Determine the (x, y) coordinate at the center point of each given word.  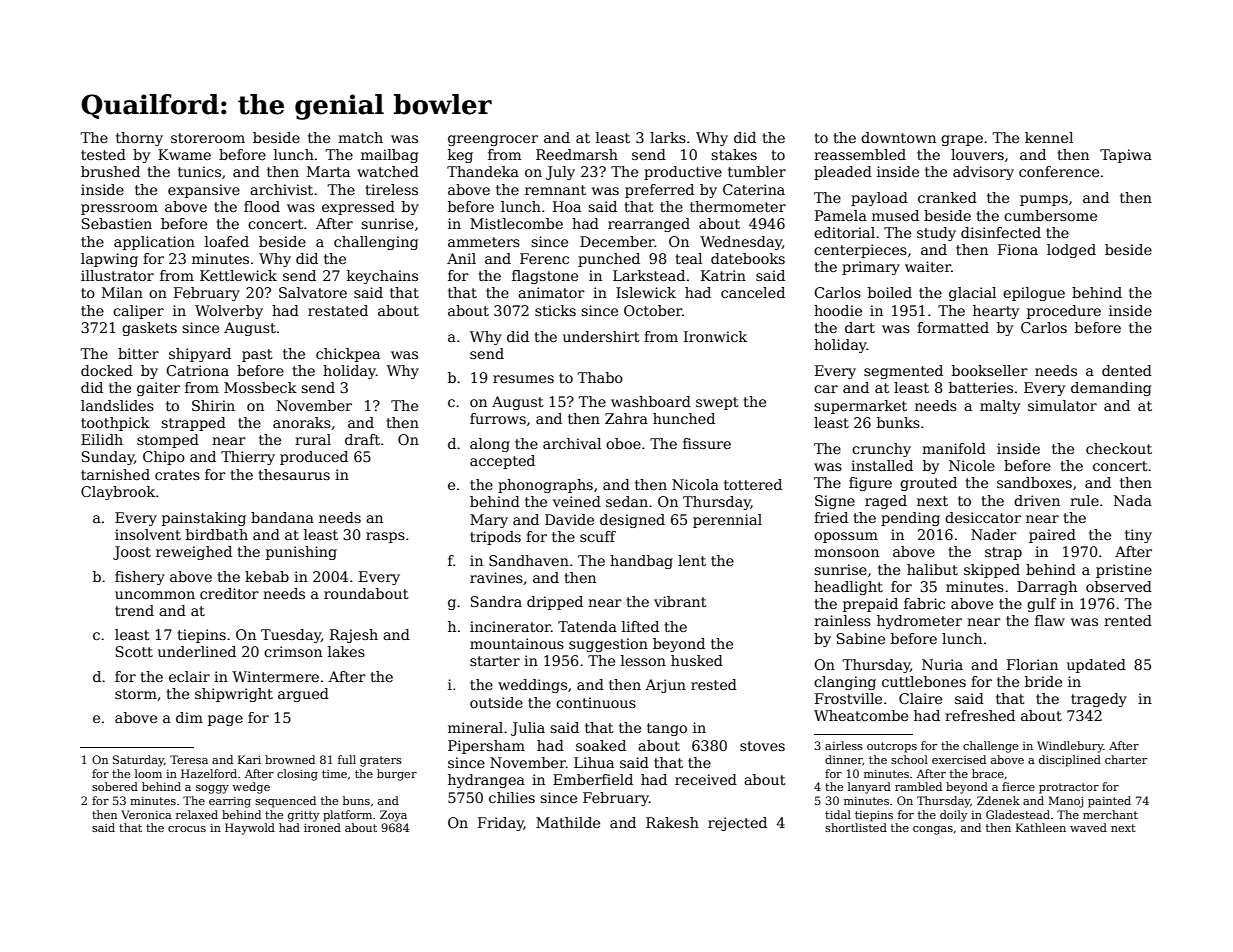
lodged (1071, 251)
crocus (187, 829)
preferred (659, 191)
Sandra (496, 601)
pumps (1044, 200)
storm (136, 694)
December (617, 241)
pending (910, 519)
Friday (501, 824)
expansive (204, 191)
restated (338, 310)
